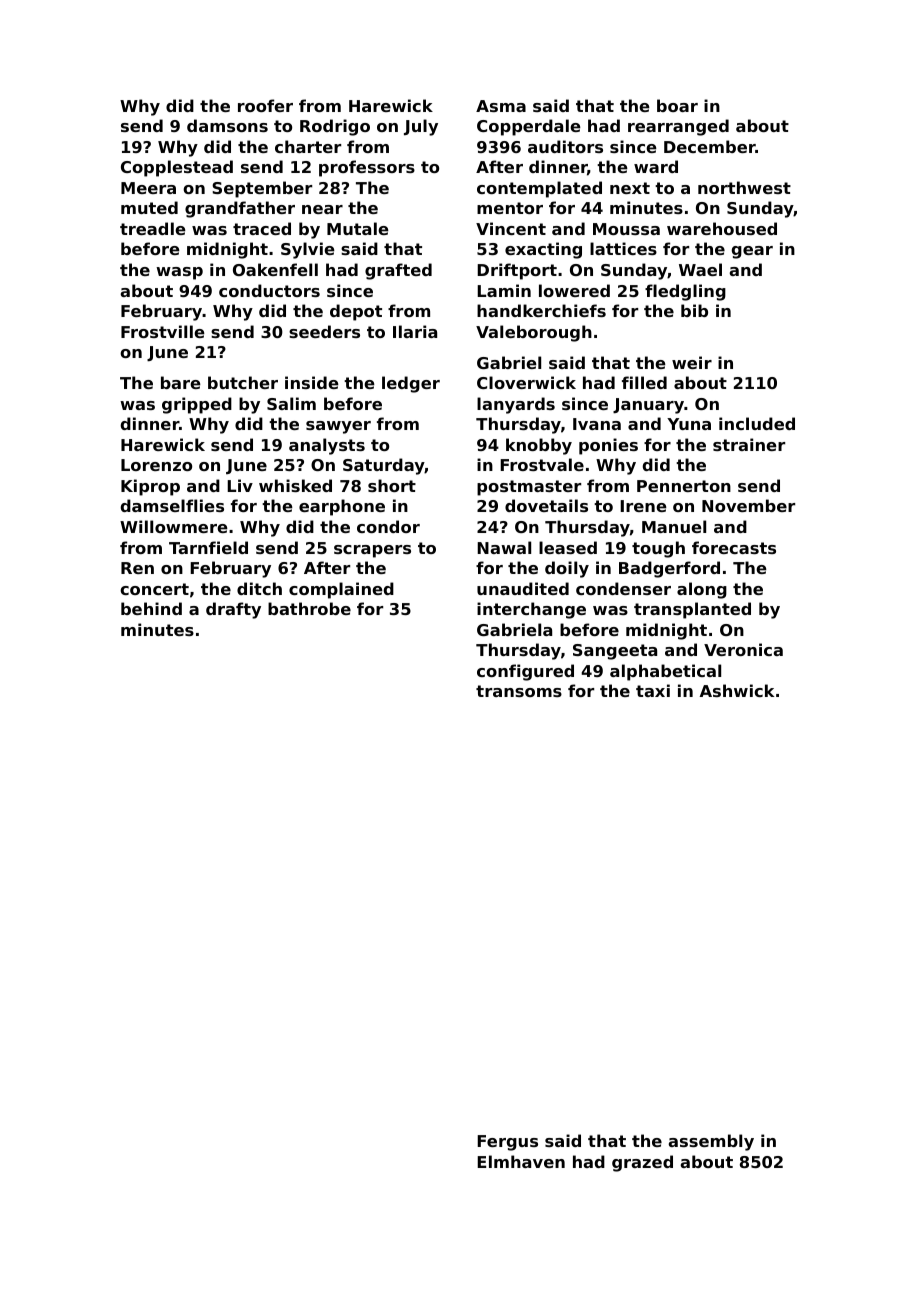  What do you see at coordinates (507, 1143) in the document?
I see `Fergus` at bounding box center [507, 1143].
